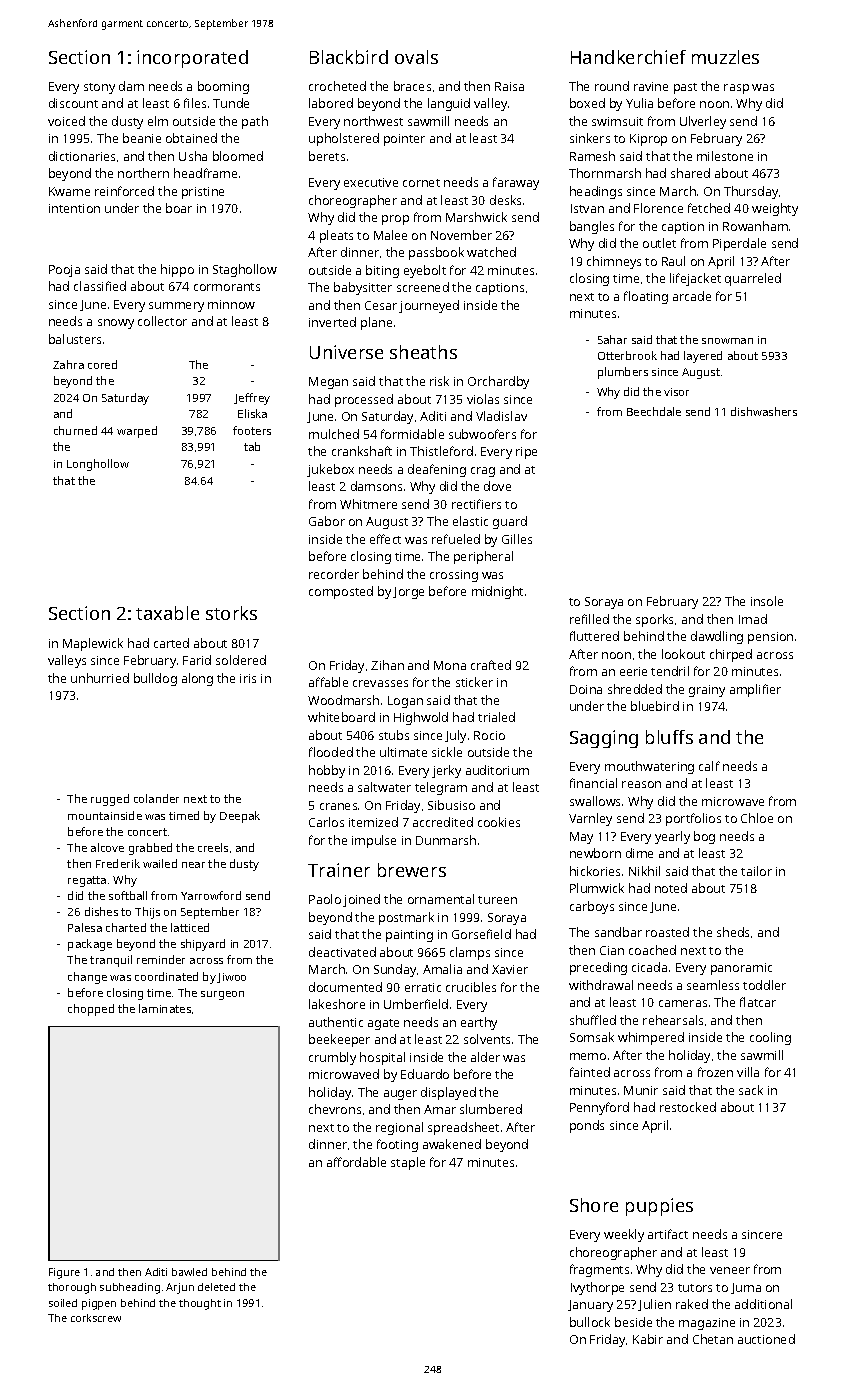  What do you see at coordinates (203, 193) in the image?
I see `pristine` at bounding box center [203, 193].
